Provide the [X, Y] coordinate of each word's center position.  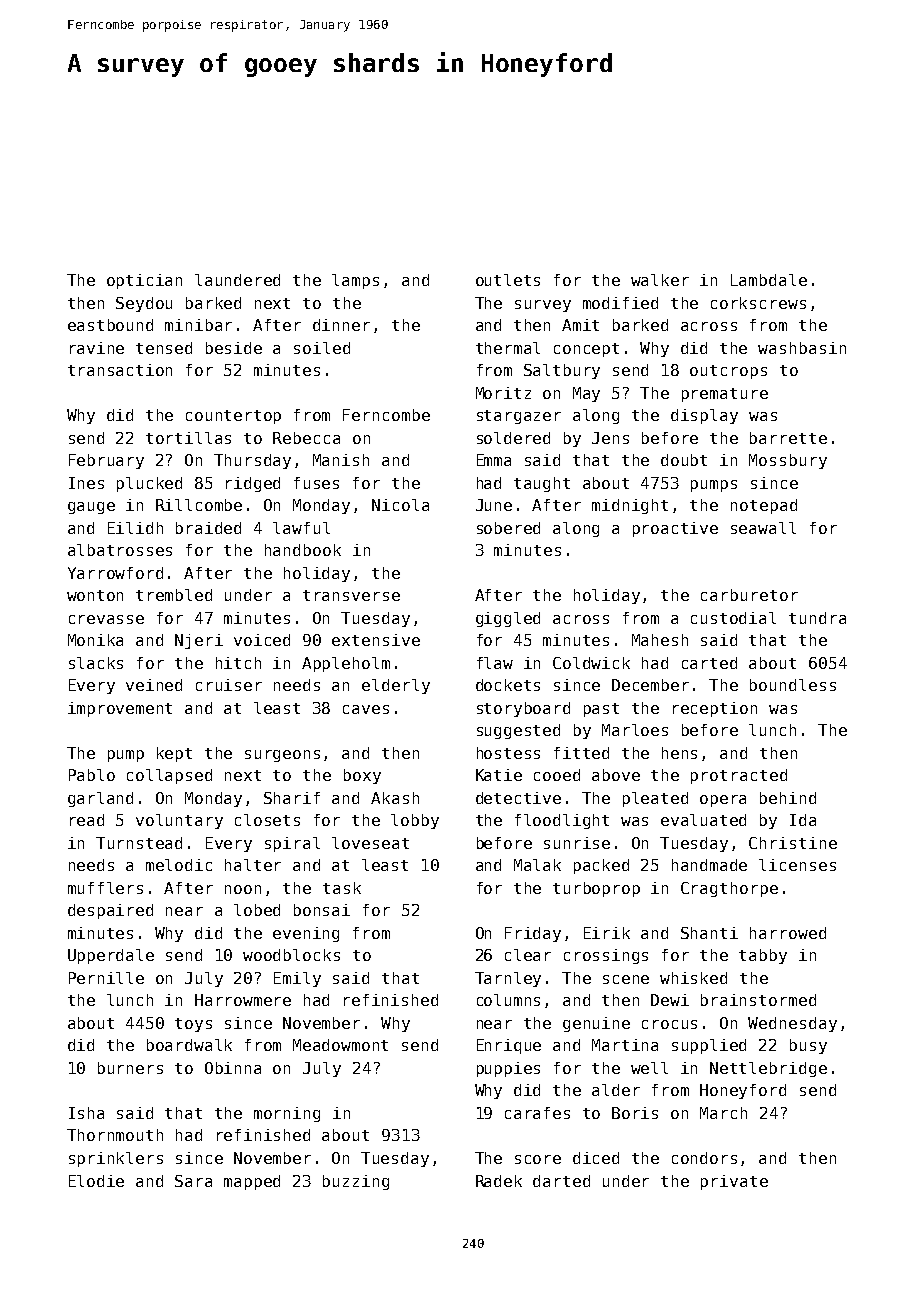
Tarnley [508, 979]
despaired [110, 911]
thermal [508, 348]
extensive [376, 640]
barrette [788, 438]
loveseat [370, 843]
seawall [763, 528]
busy [808, 1046]
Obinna [233, 1068]
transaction [120, 370]
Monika [95, 640]
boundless [793, 685]
